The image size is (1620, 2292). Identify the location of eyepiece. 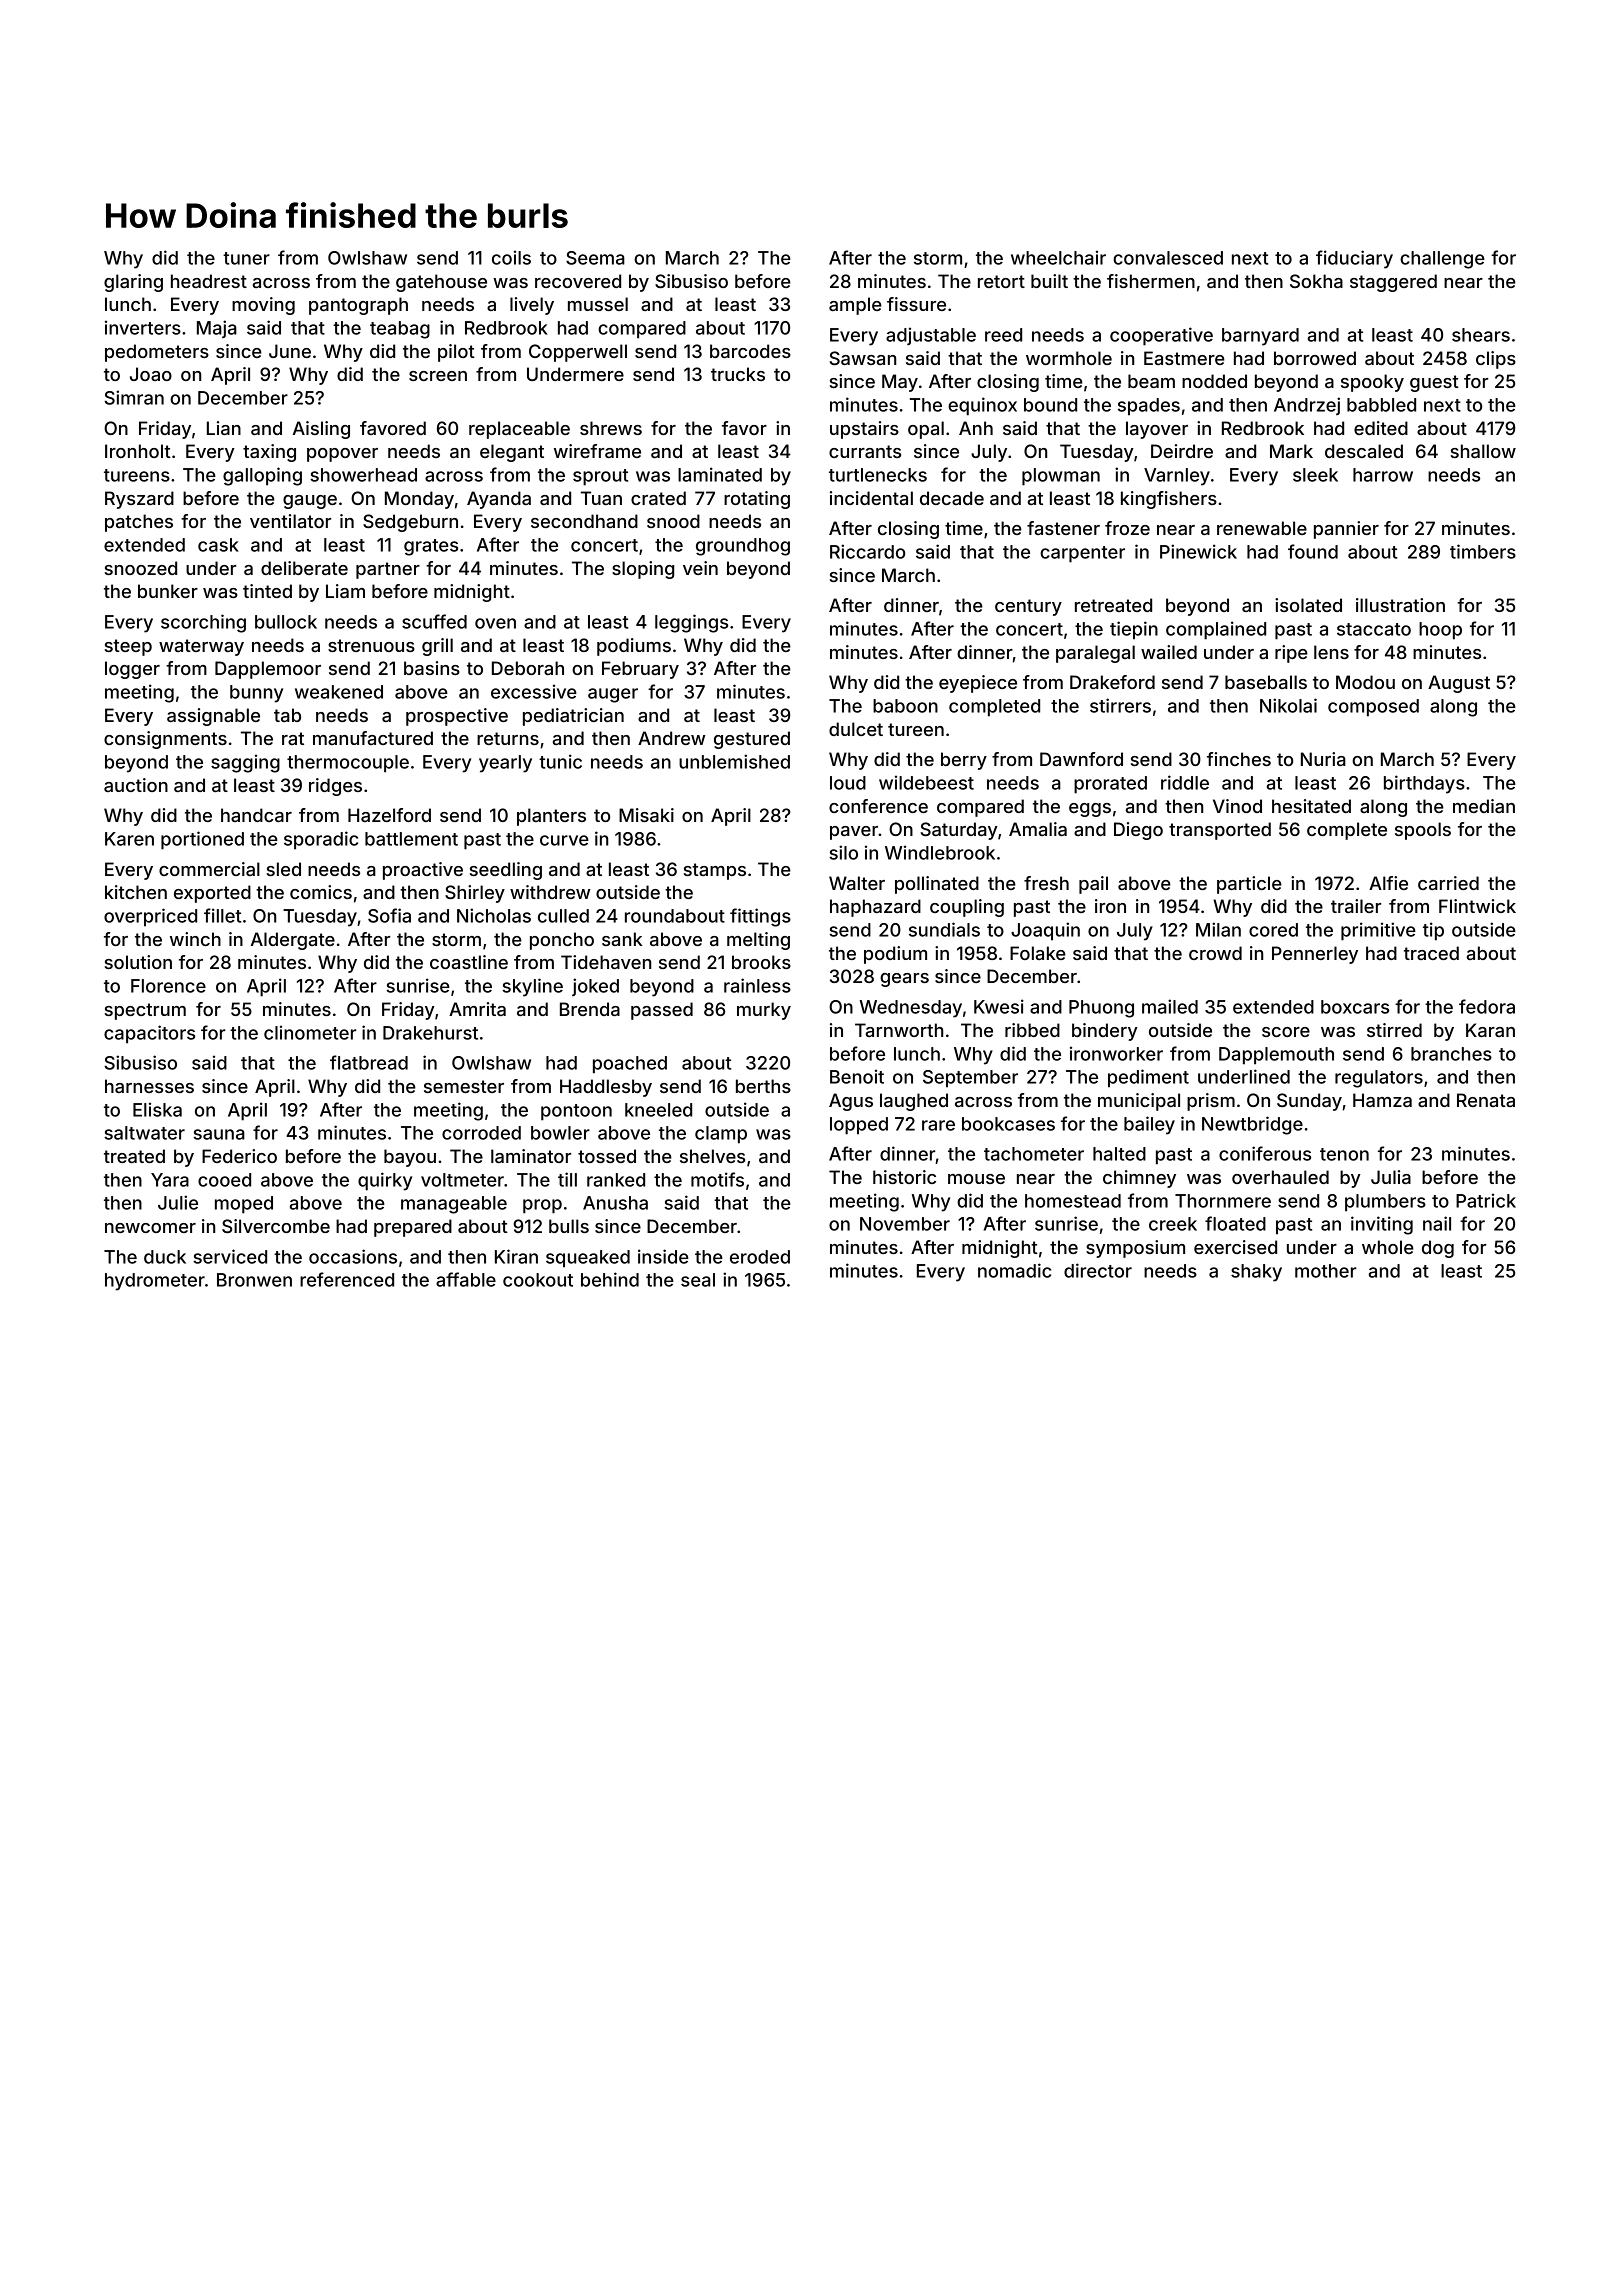
(978, 684).
